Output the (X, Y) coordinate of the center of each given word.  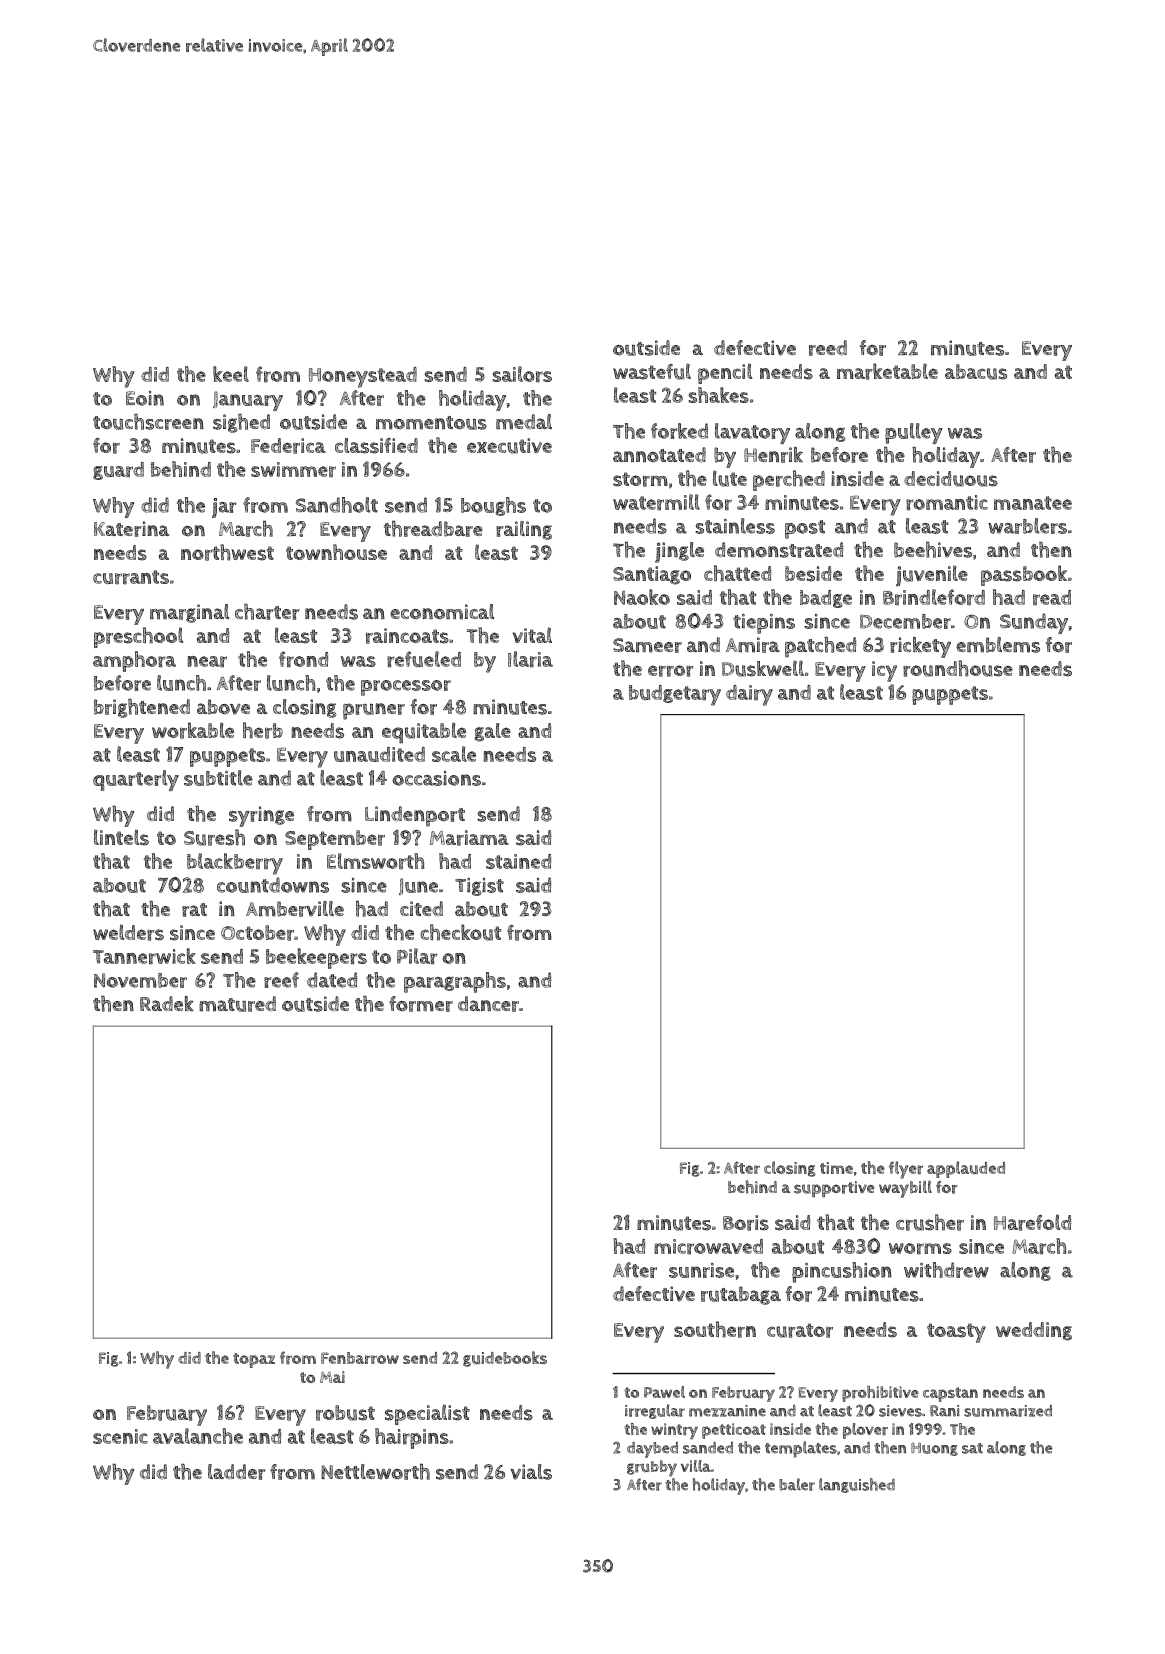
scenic (120, 1436)
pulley (914, 433)
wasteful (652, 371)
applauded (966, 1169)
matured (237, 1004)
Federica (288, 446)
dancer (488, 1004)
